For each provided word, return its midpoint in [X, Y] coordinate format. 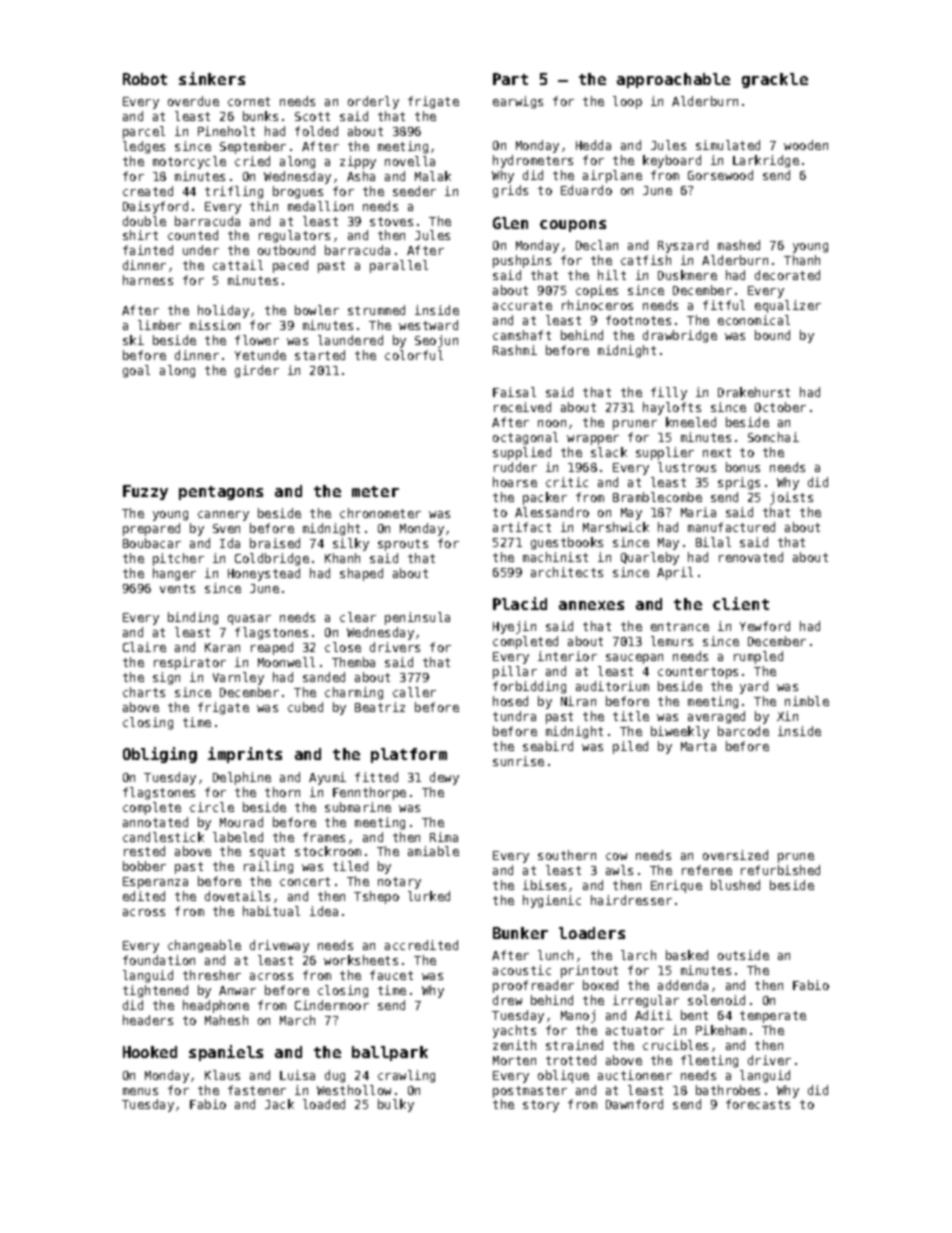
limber [159, 325]
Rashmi [515, 350]
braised [275, 543]
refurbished [780, 870]
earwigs [518, 102]
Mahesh [226, 1020]
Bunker [520, 933]
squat [267, 853]
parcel [144, 132]
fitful [724, 305]
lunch [555, 955]
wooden [806, 145]
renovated [751, 557]
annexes [591, 605]
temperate [773, 1017]
